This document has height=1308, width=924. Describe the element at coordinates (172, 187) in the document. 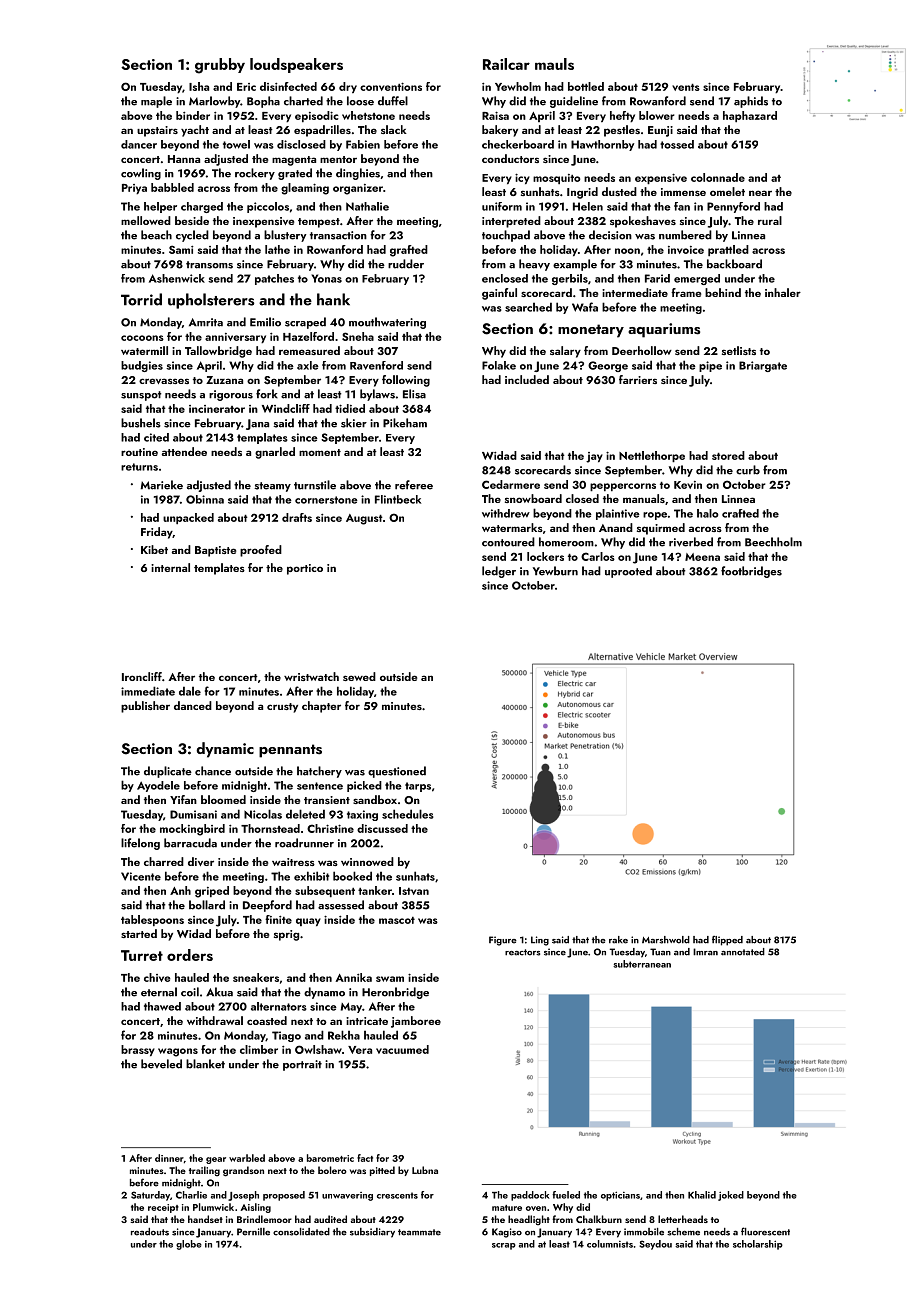

I see `babbled` at that location.
